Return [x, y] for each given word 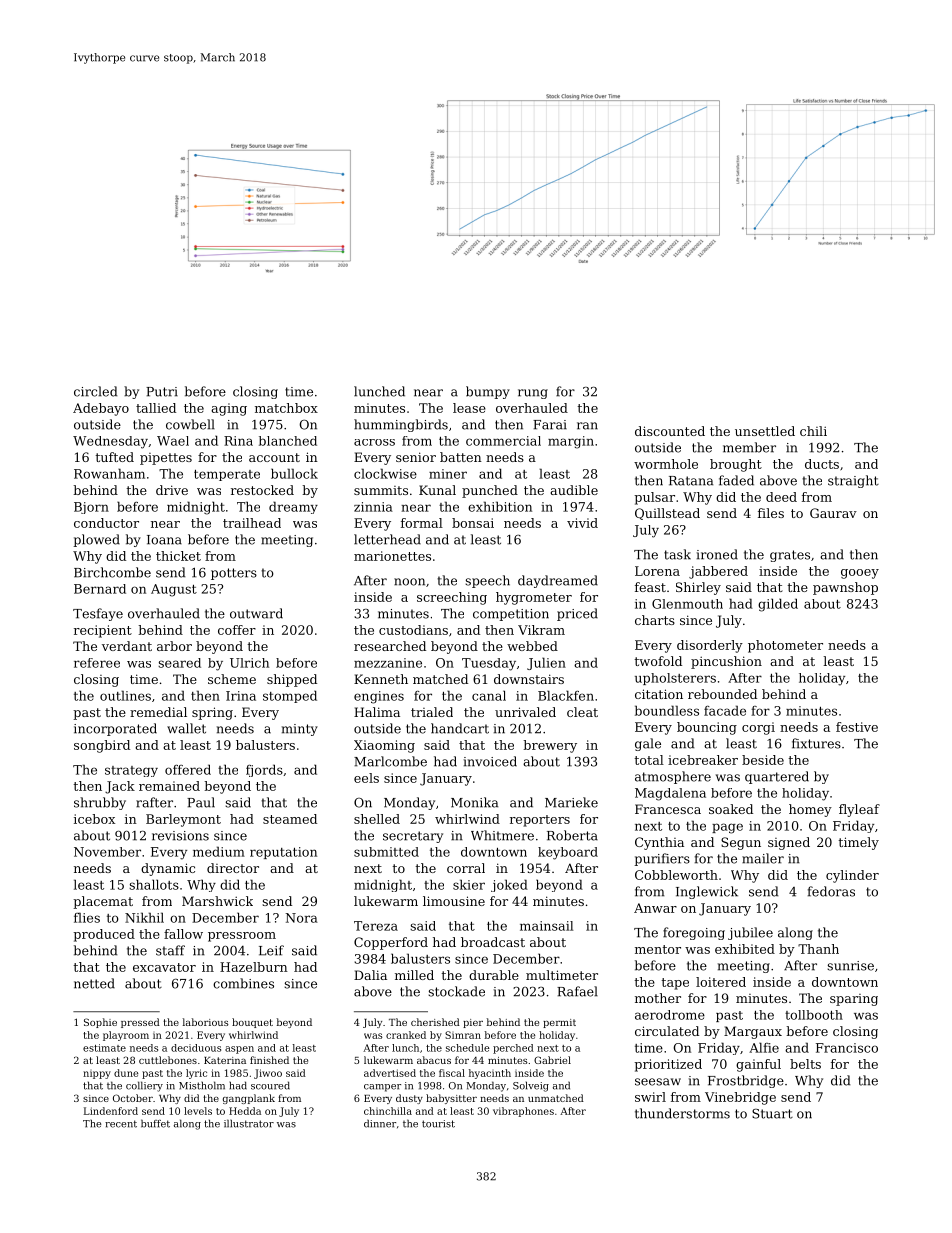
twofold [658, 661]
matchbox [286, 408]
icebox [94, 819]
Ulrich [249, 663]
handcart [460, 728]
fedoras [831, 891]
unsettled [765, 431]
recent [121, 1124]
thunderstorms [682, 1113]
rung [533, 394]
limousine [454, 901]
